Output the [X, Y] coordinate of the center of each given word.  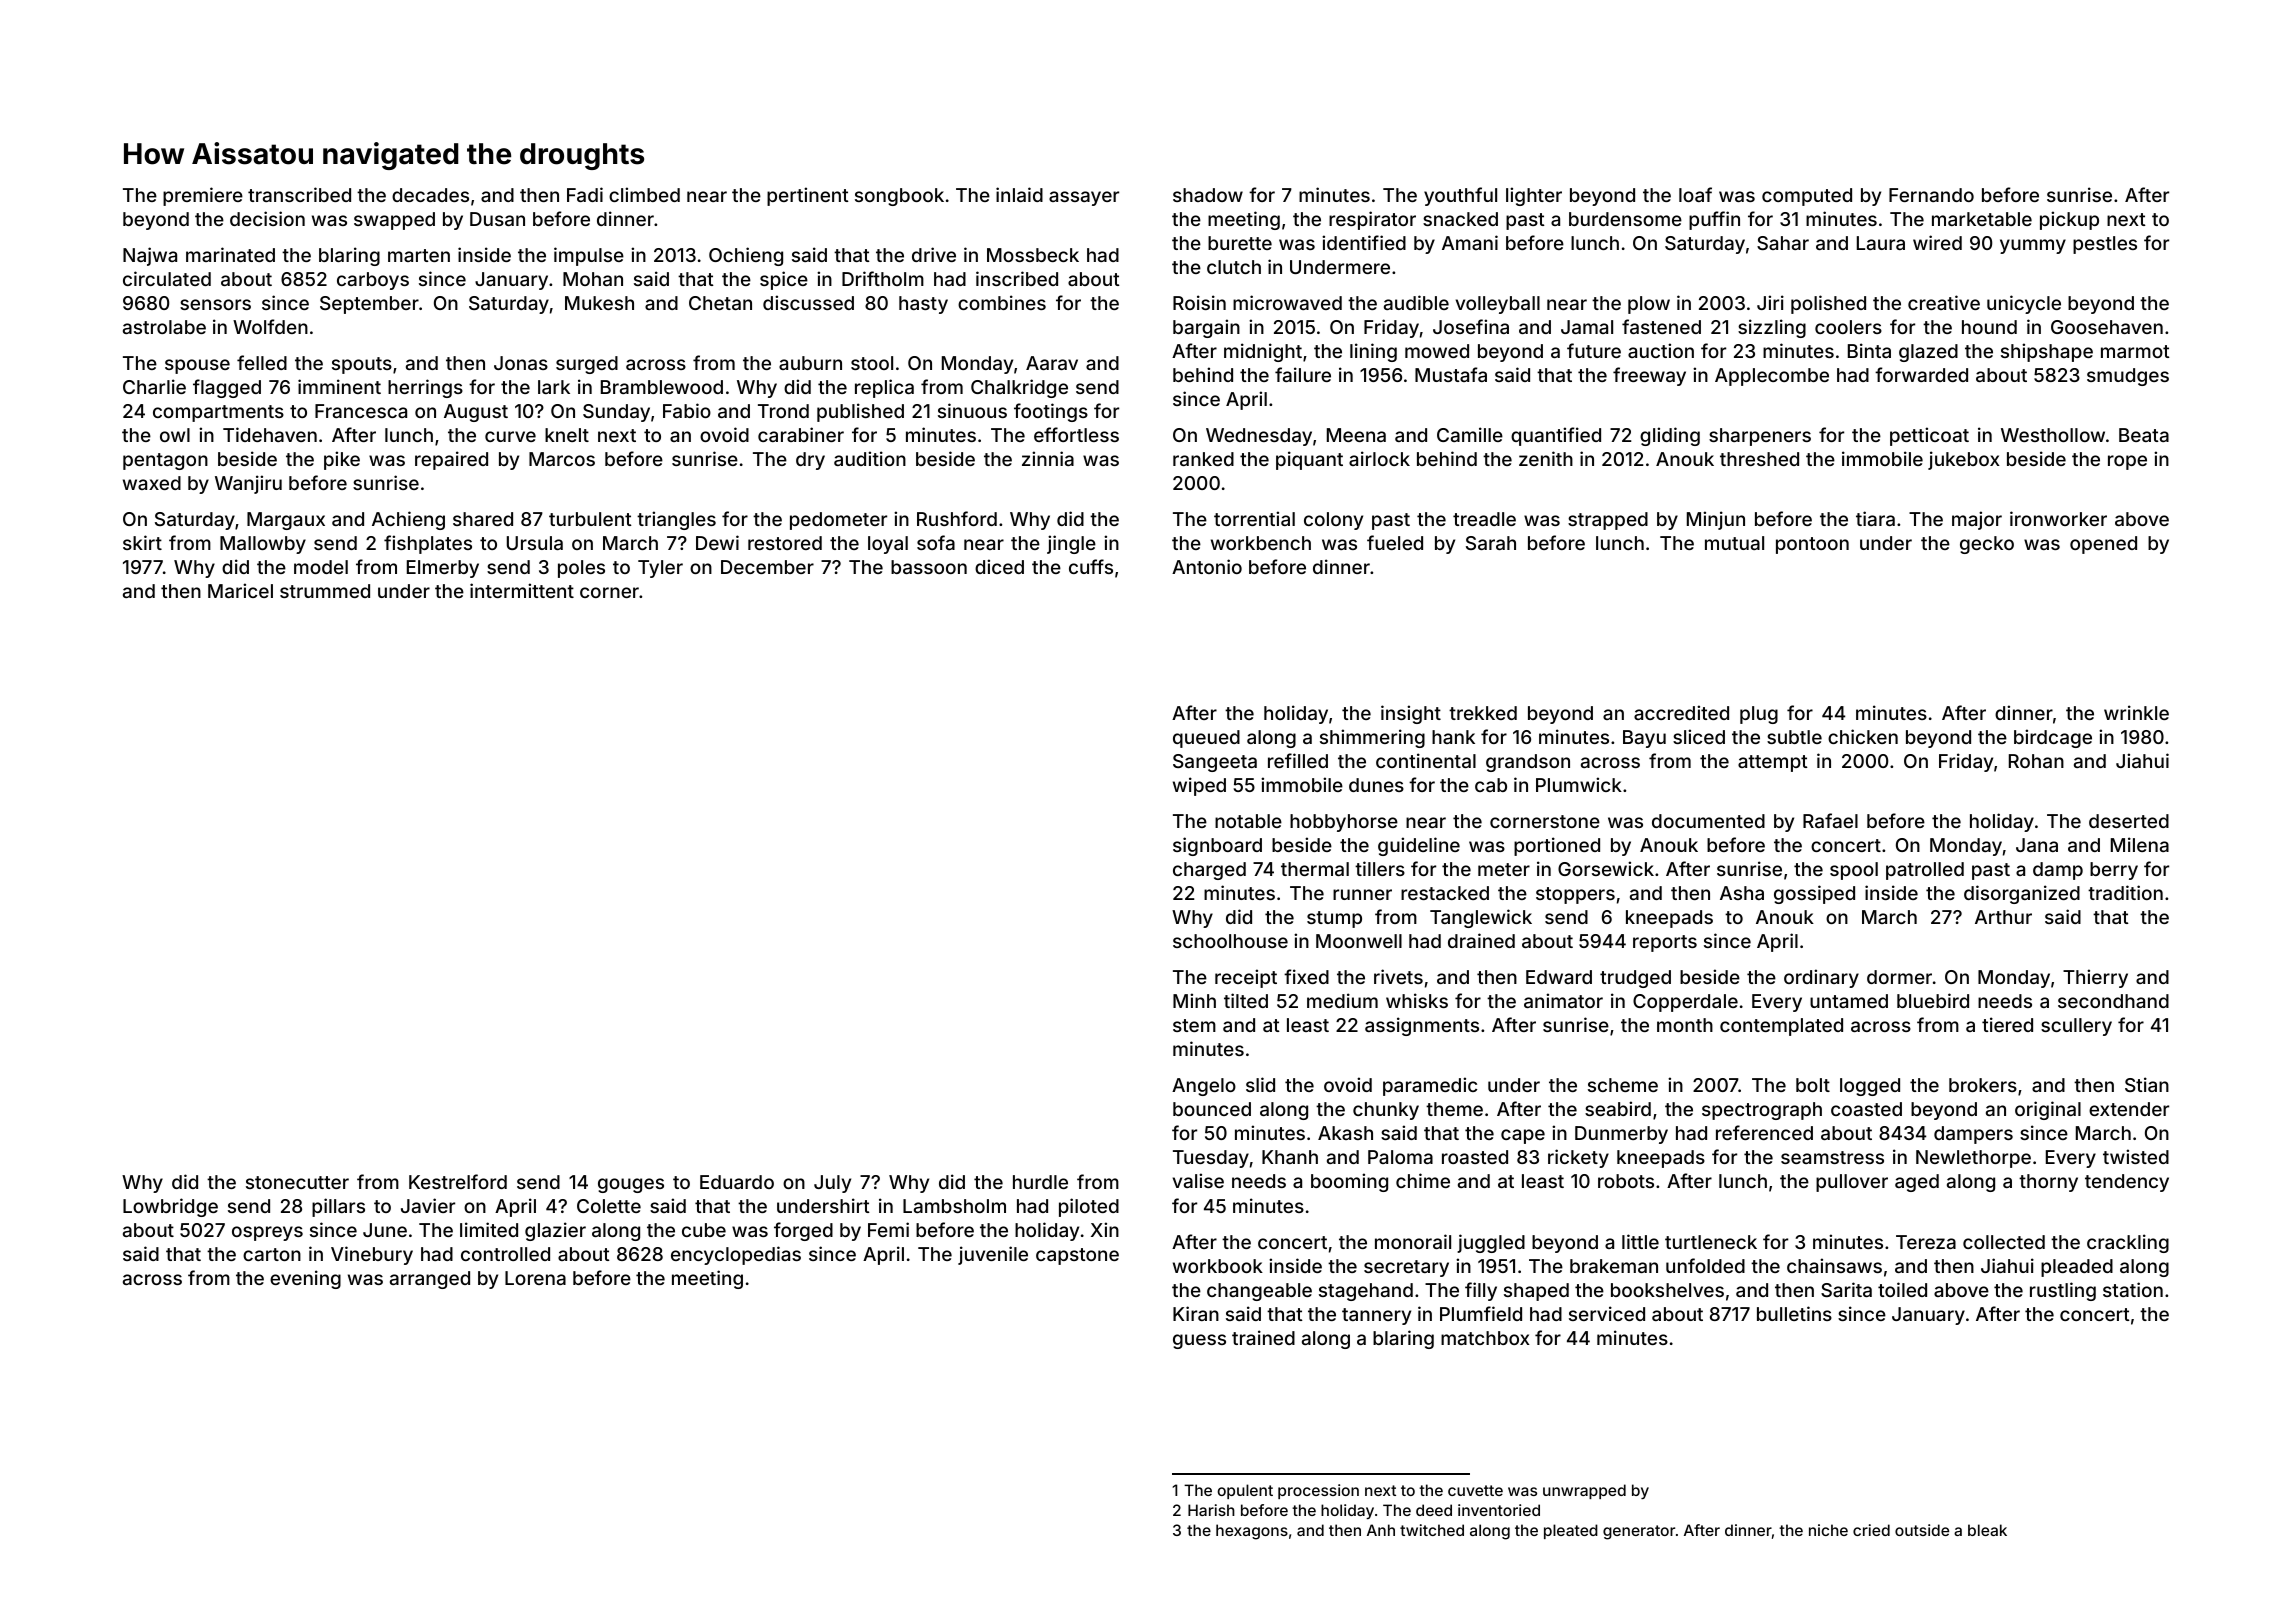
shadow [1208, 195]
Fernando [1931, 195]
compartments [218, 413]
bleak [1987, 1530]
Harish [1211, 1510]
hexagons [1252, 1532]
